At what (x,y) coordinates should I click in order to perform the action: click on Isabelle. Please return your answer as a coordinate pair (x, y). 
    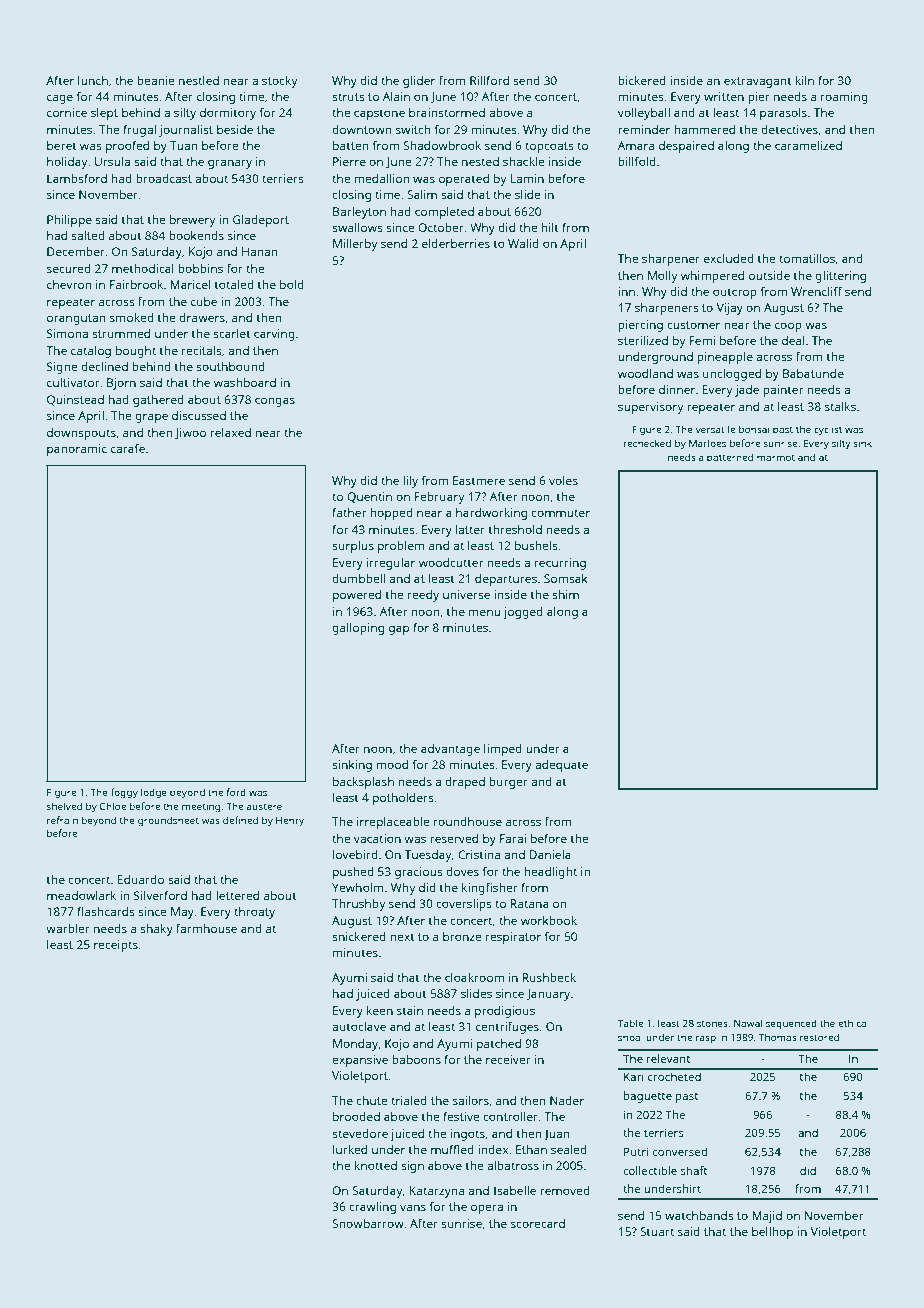
    Looking at the image, I should click on (515, 1190).
